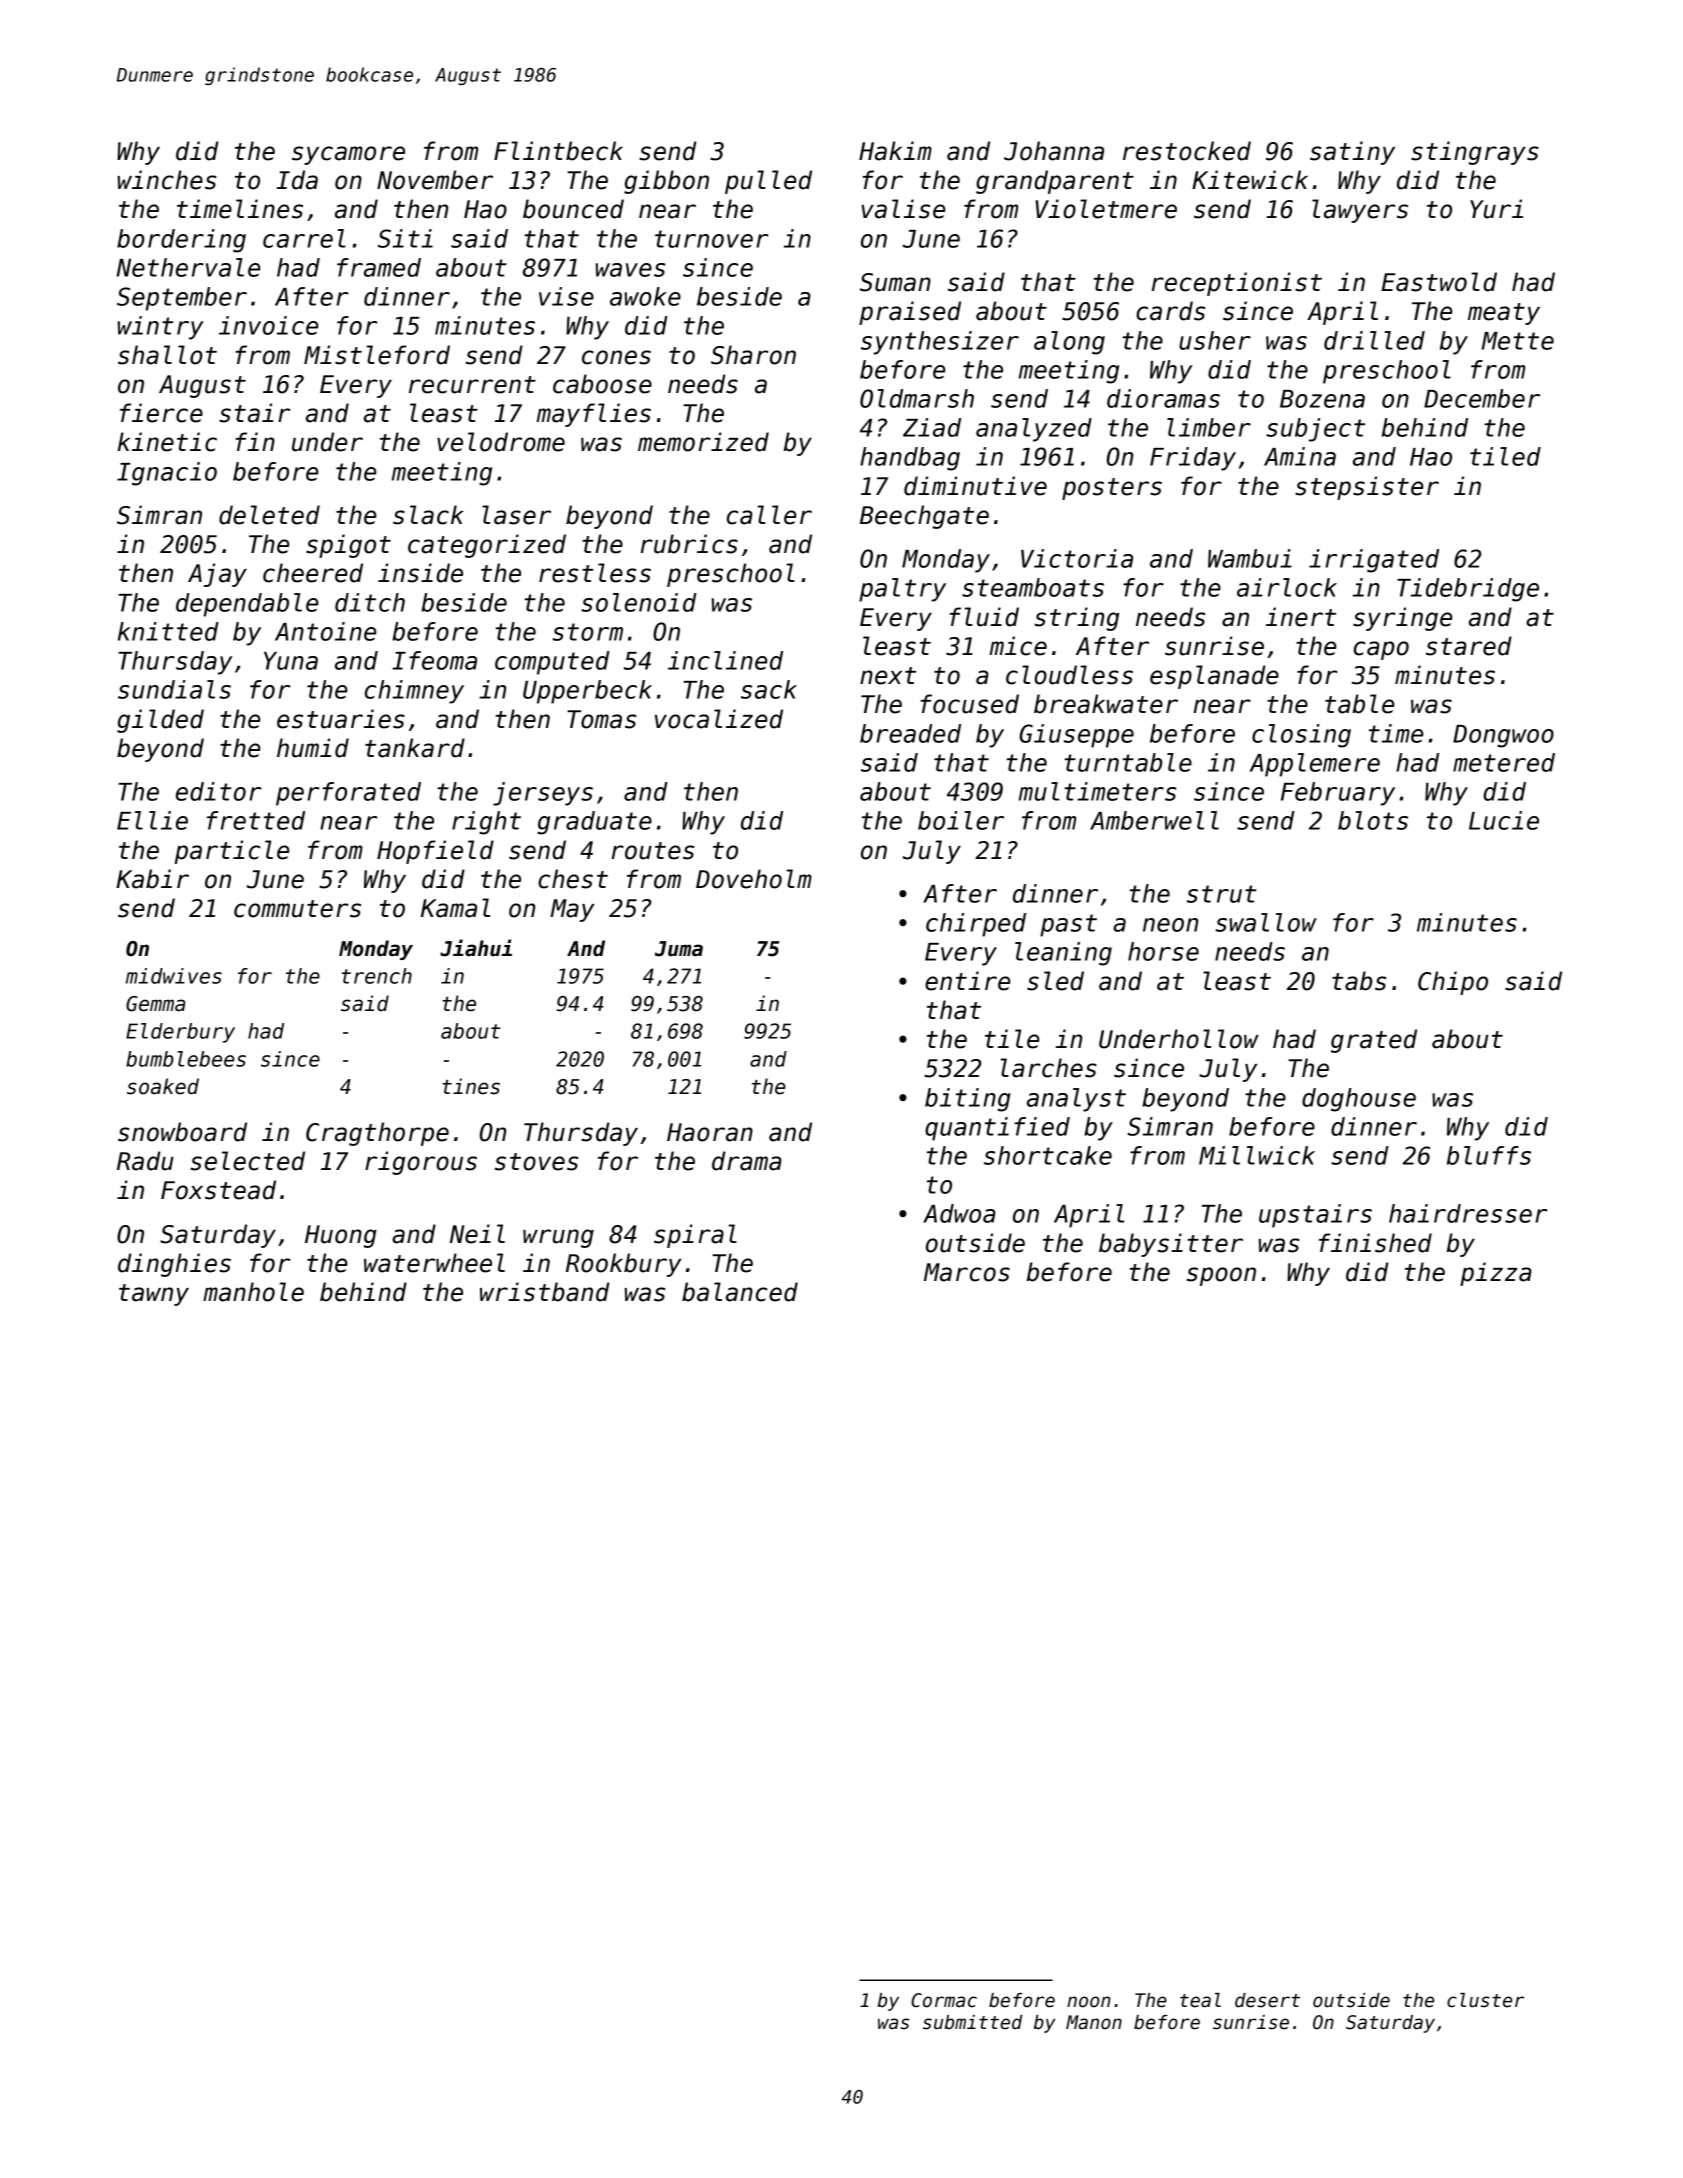 This screenshot has height=2178, width=1683. I want to click on meaty, so click(1504, 314).
